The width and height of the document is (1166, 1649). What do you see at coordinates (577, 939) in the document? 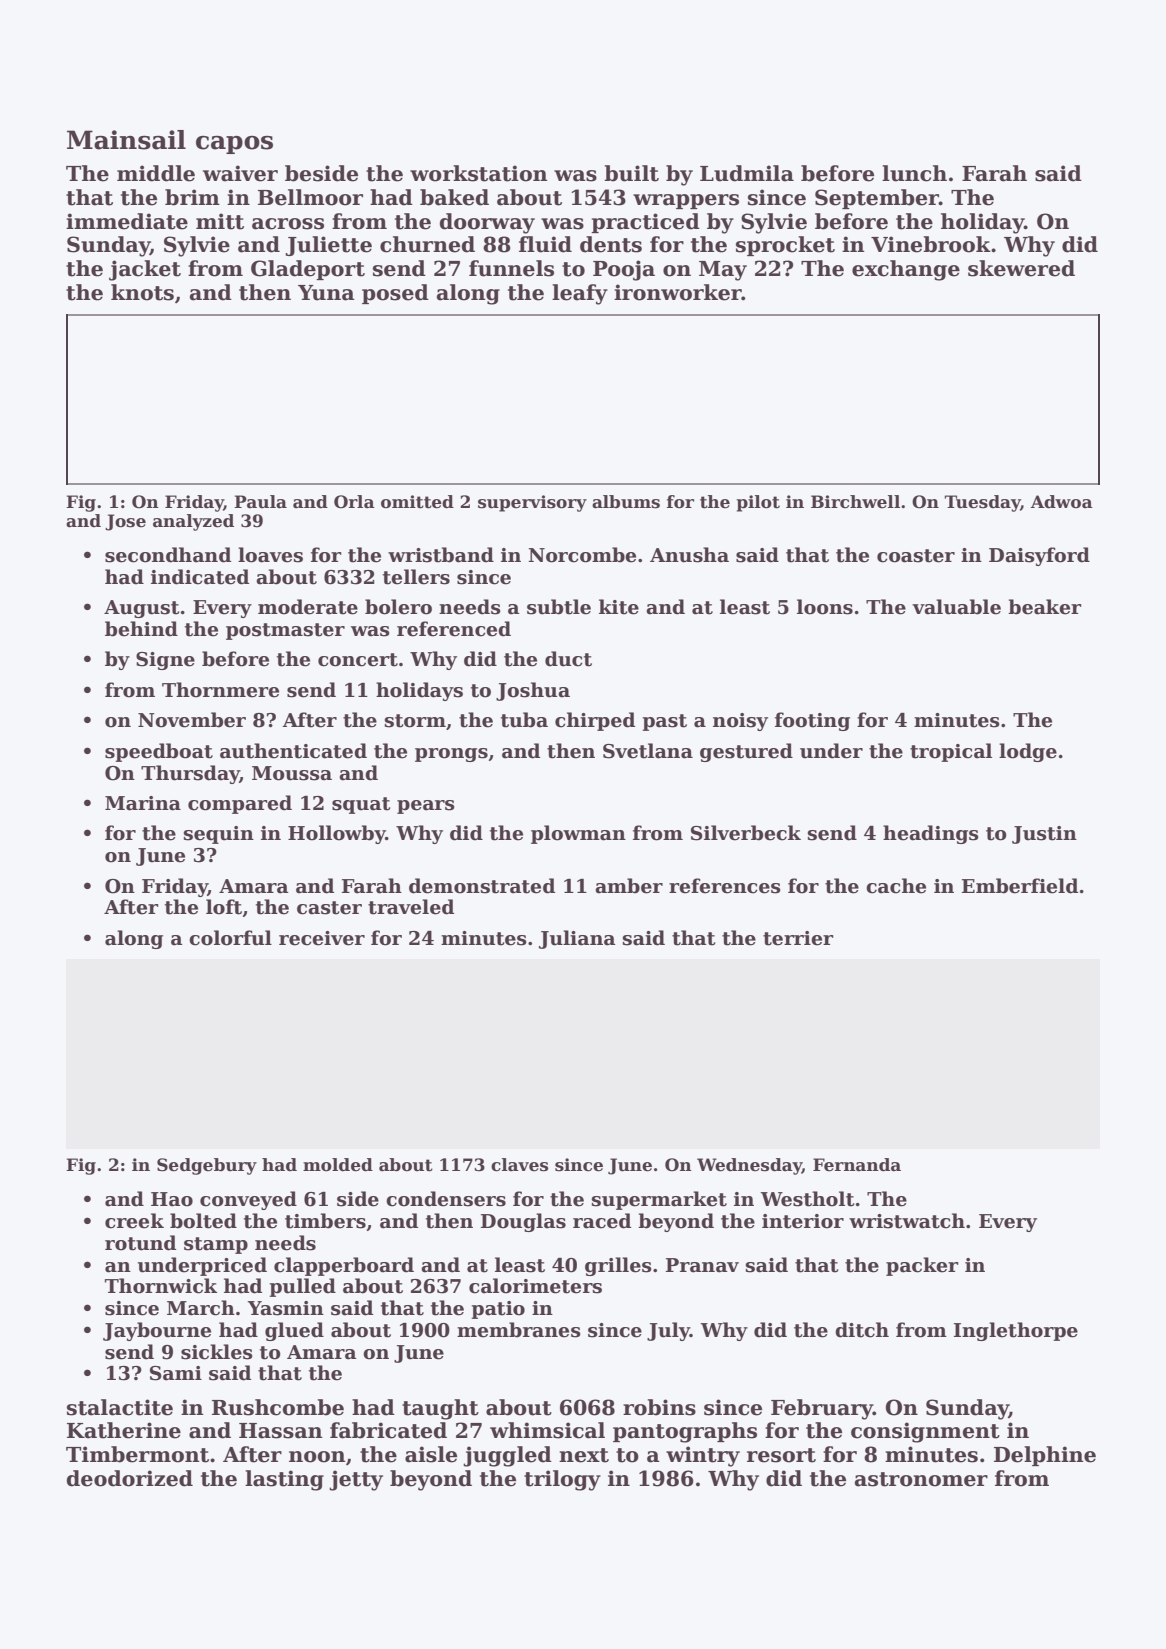
I see `Juliana` at bounding box center [577, 939].
